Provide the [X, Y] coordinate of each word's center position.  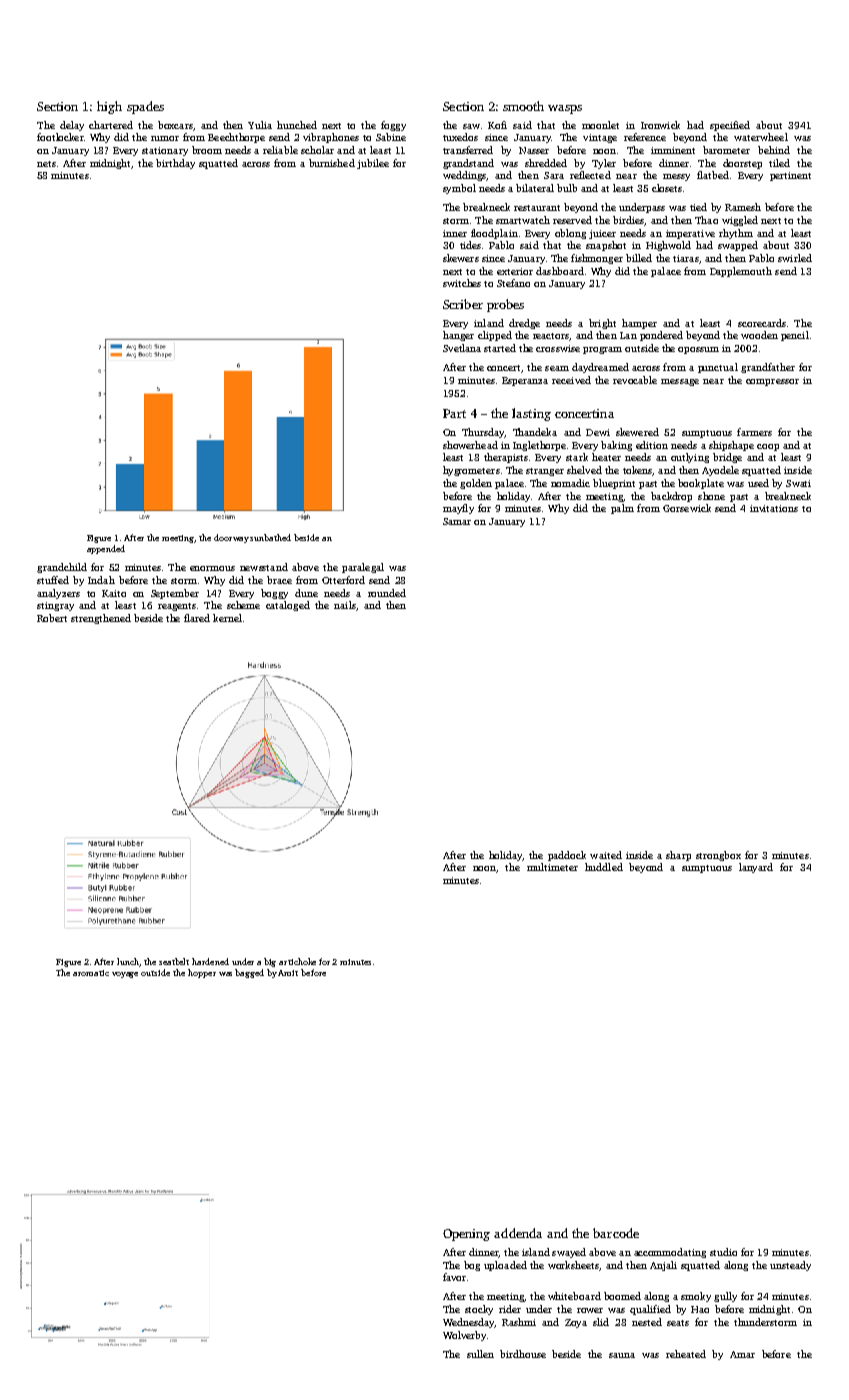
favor [454, 1277]
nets [46, 164]
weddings [464, 176]
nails [345, 605]
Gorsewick [687, 508]
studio [723, 1252]
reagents [177, 607]
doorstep [742, 164]
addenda [518, 1233]
